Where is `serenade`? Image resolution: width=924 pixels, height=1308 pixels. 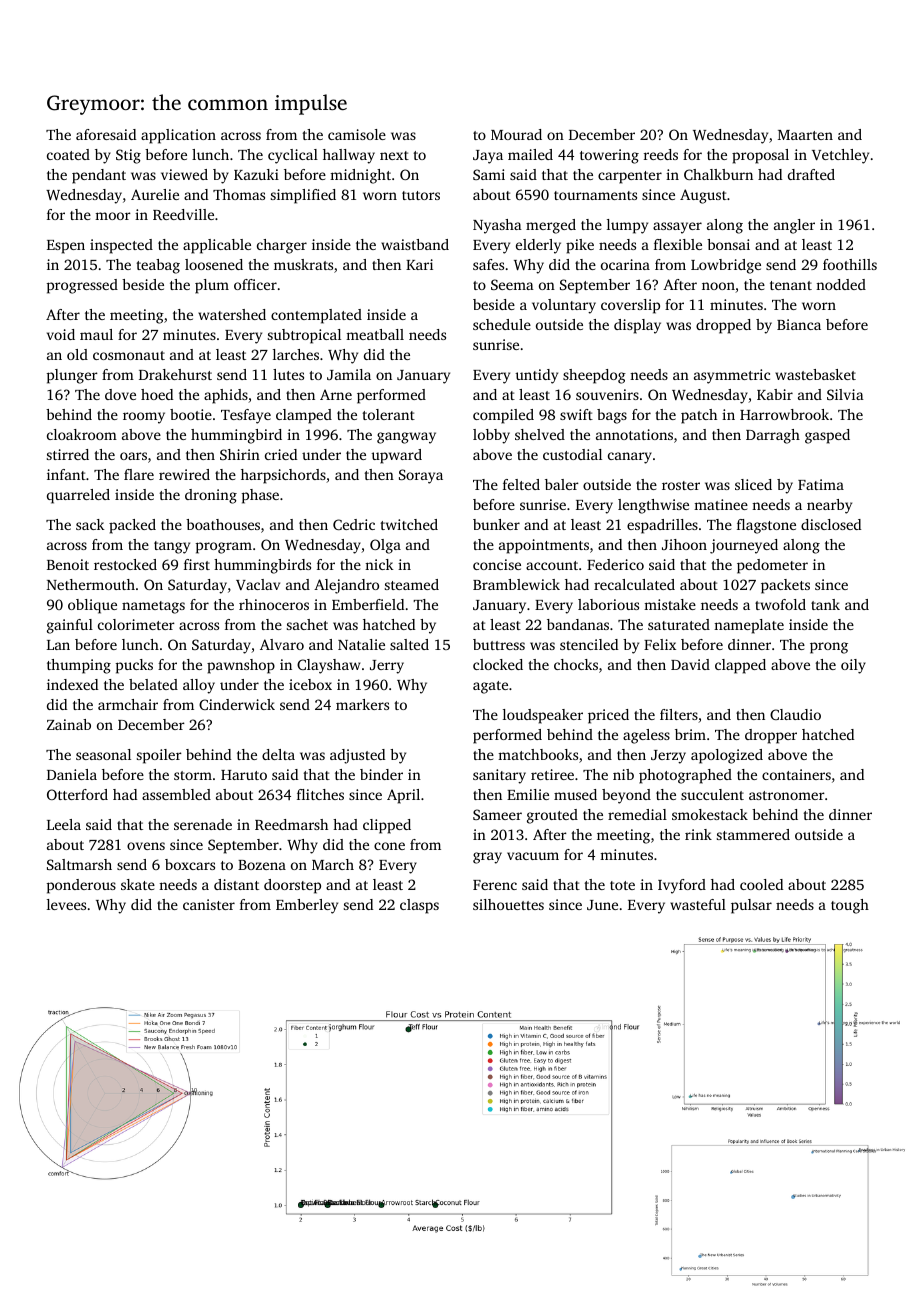
serenade is located at coordinates (203, 824).
